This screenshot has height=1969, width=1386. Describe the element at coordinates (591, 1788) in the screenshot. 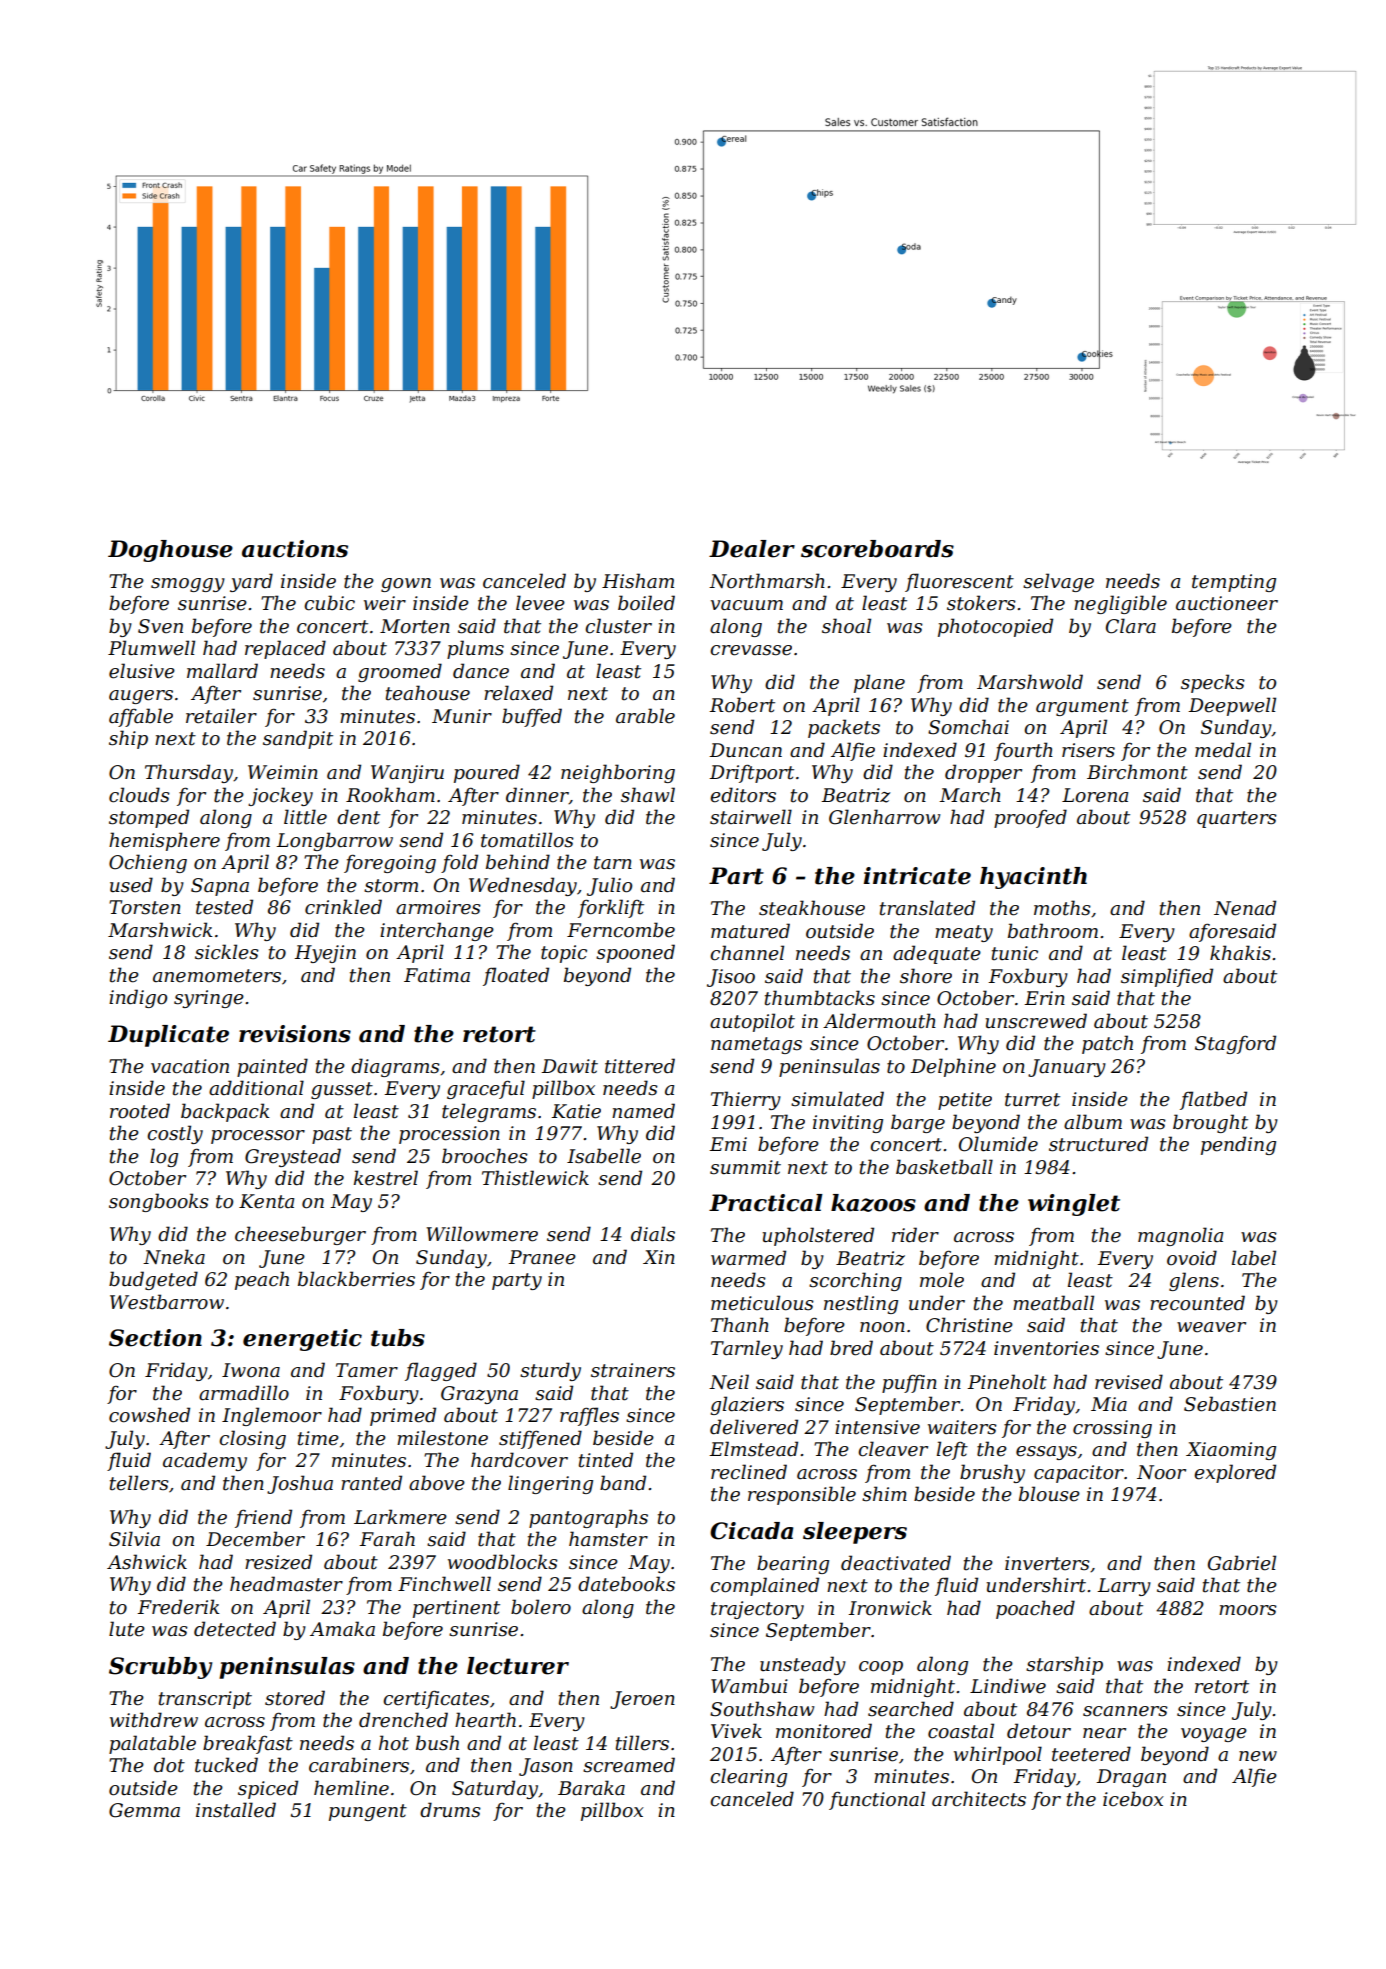

I see `Baraka` at that location.
